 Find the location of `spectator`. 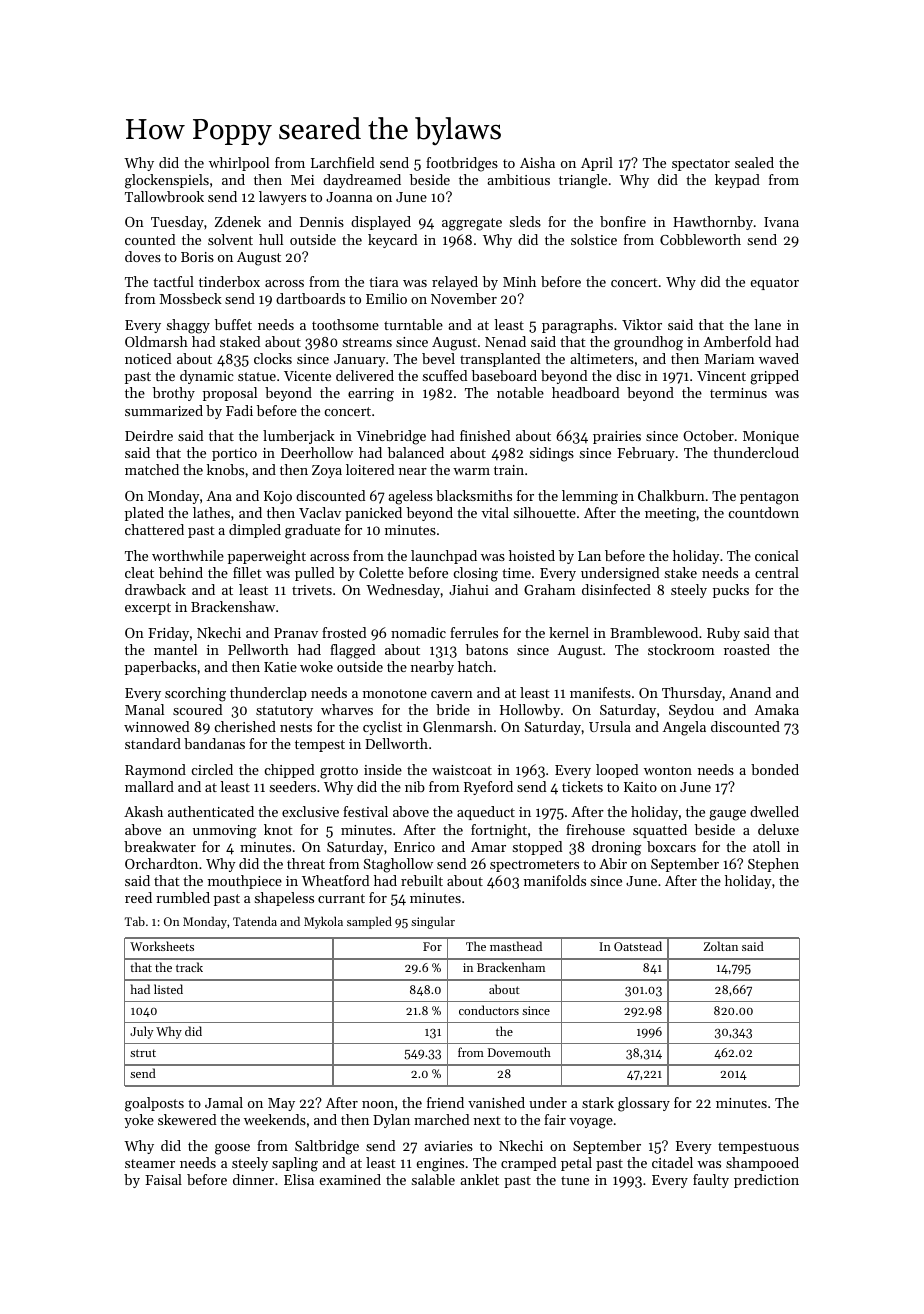

spectator is located at coordinates (701, 165).
